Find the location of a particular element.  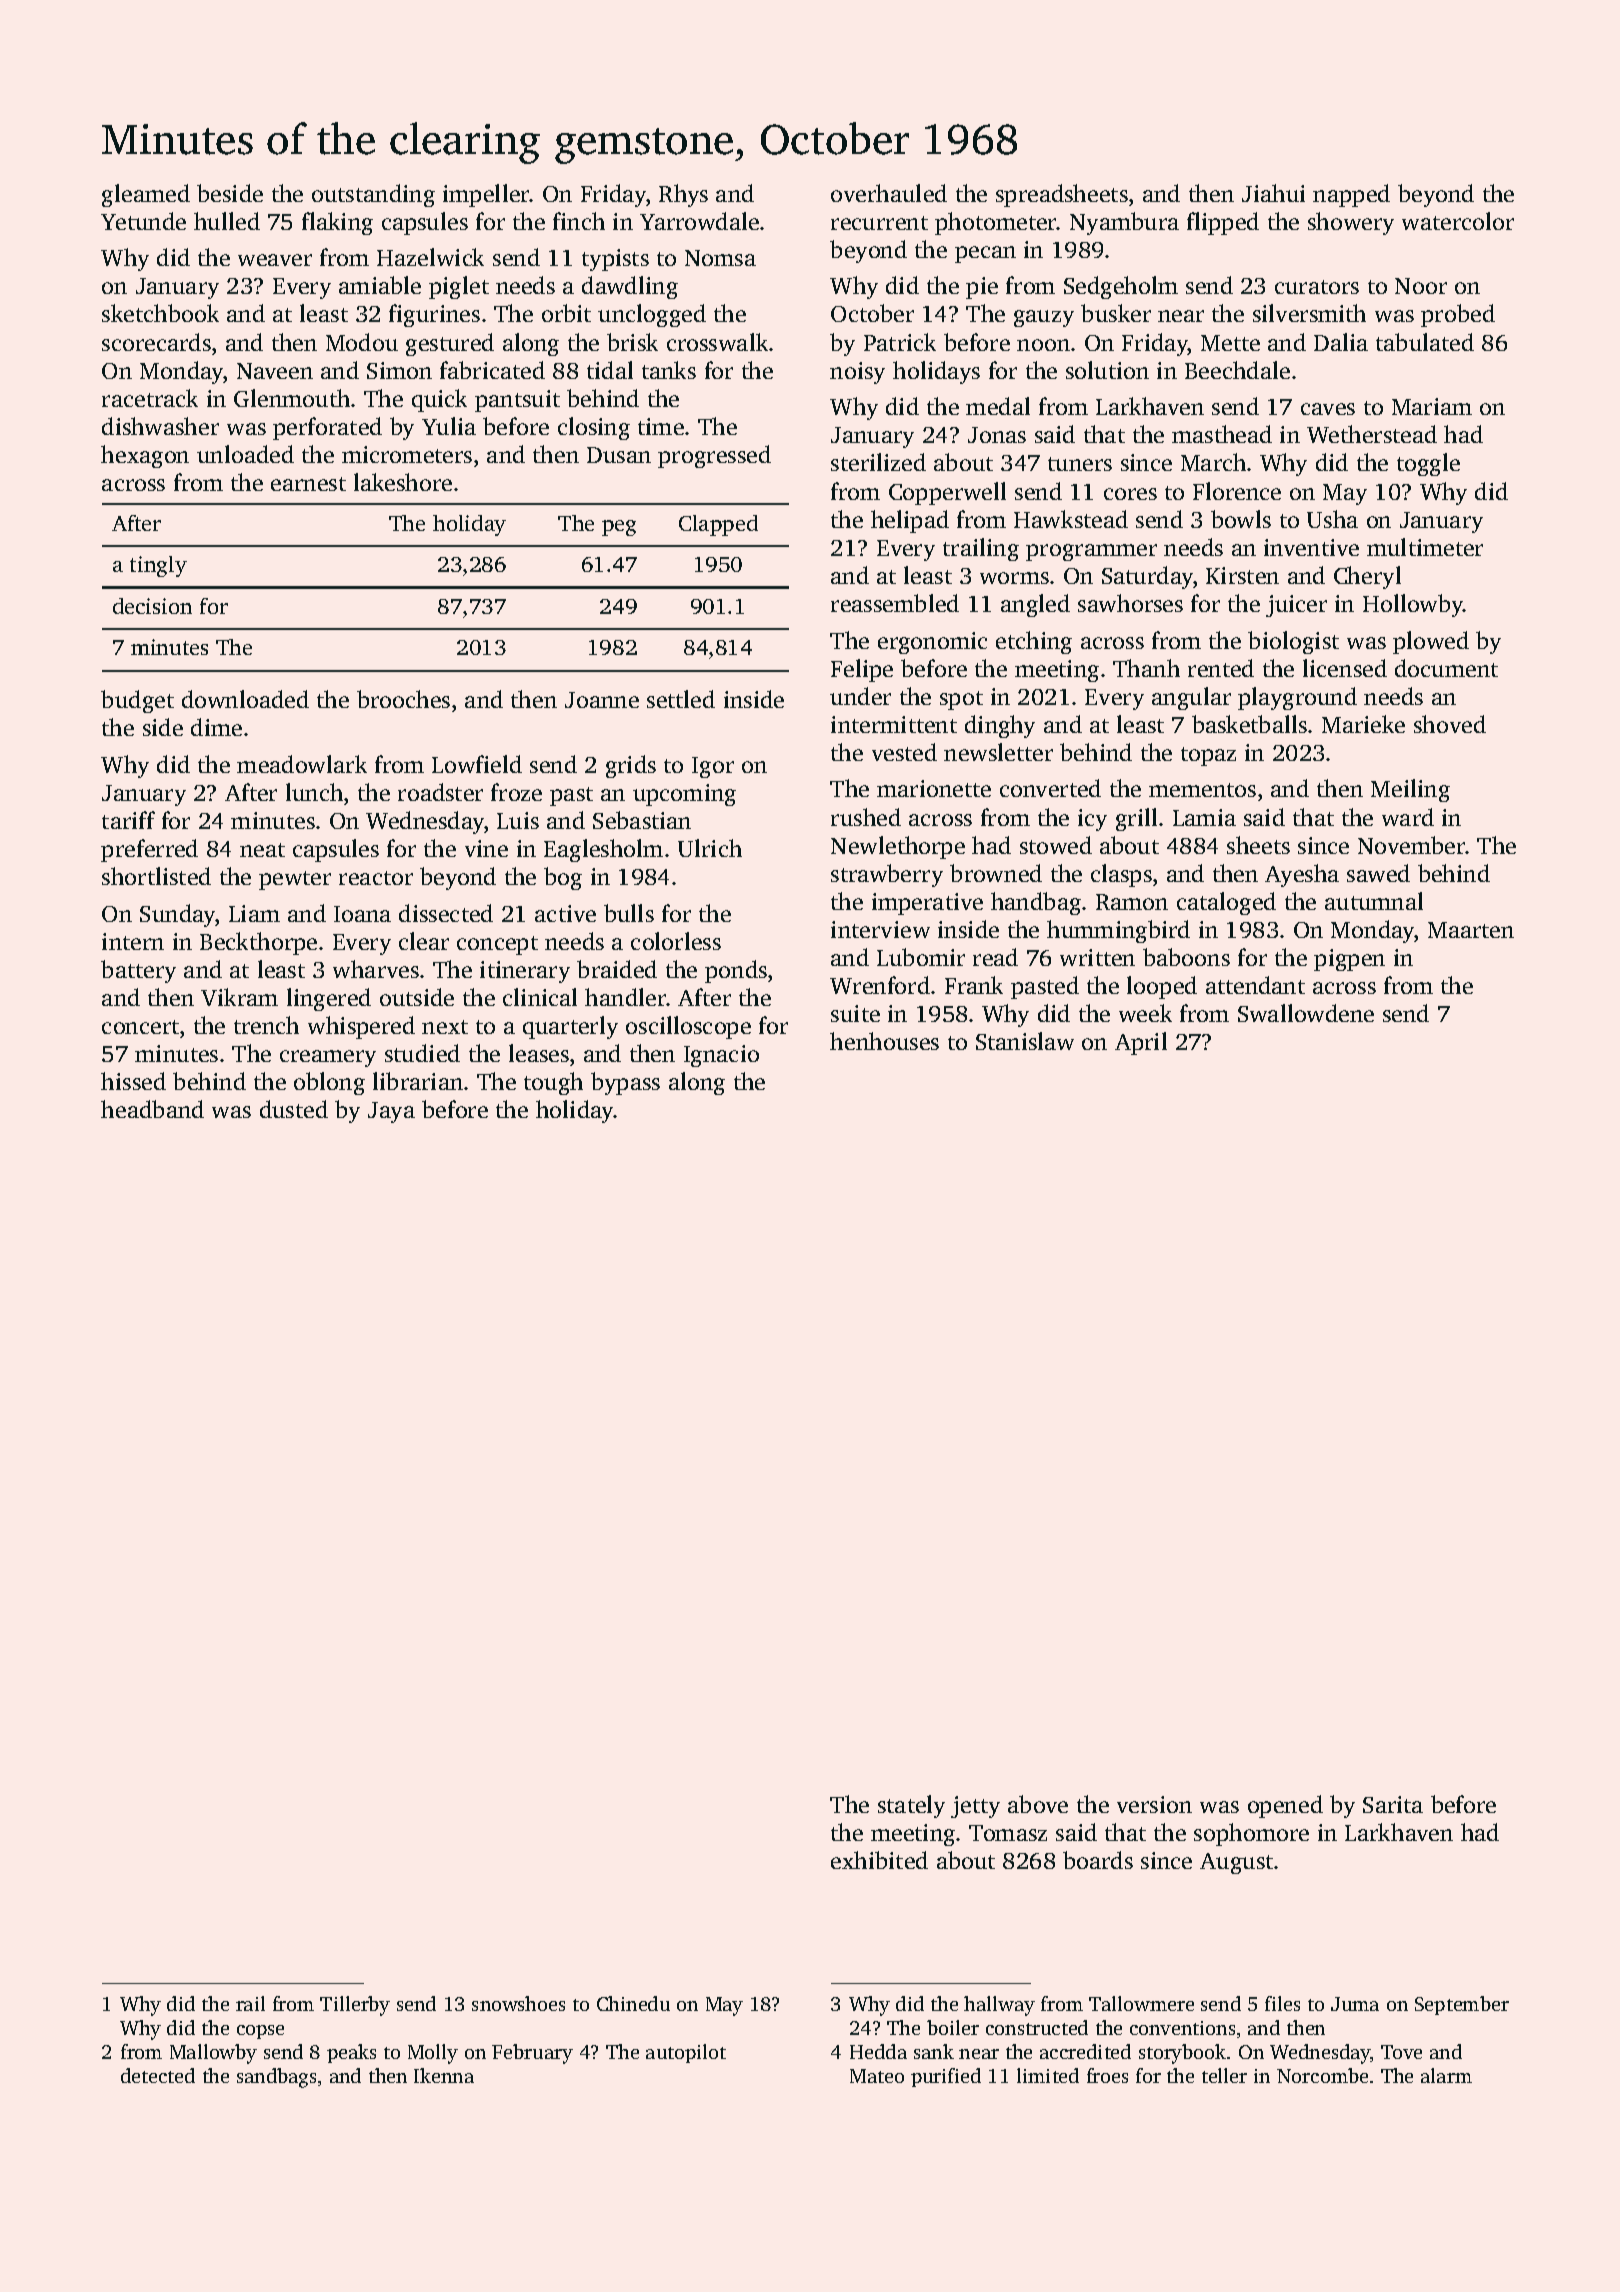

copse is located at coordinates (260, 2032).
